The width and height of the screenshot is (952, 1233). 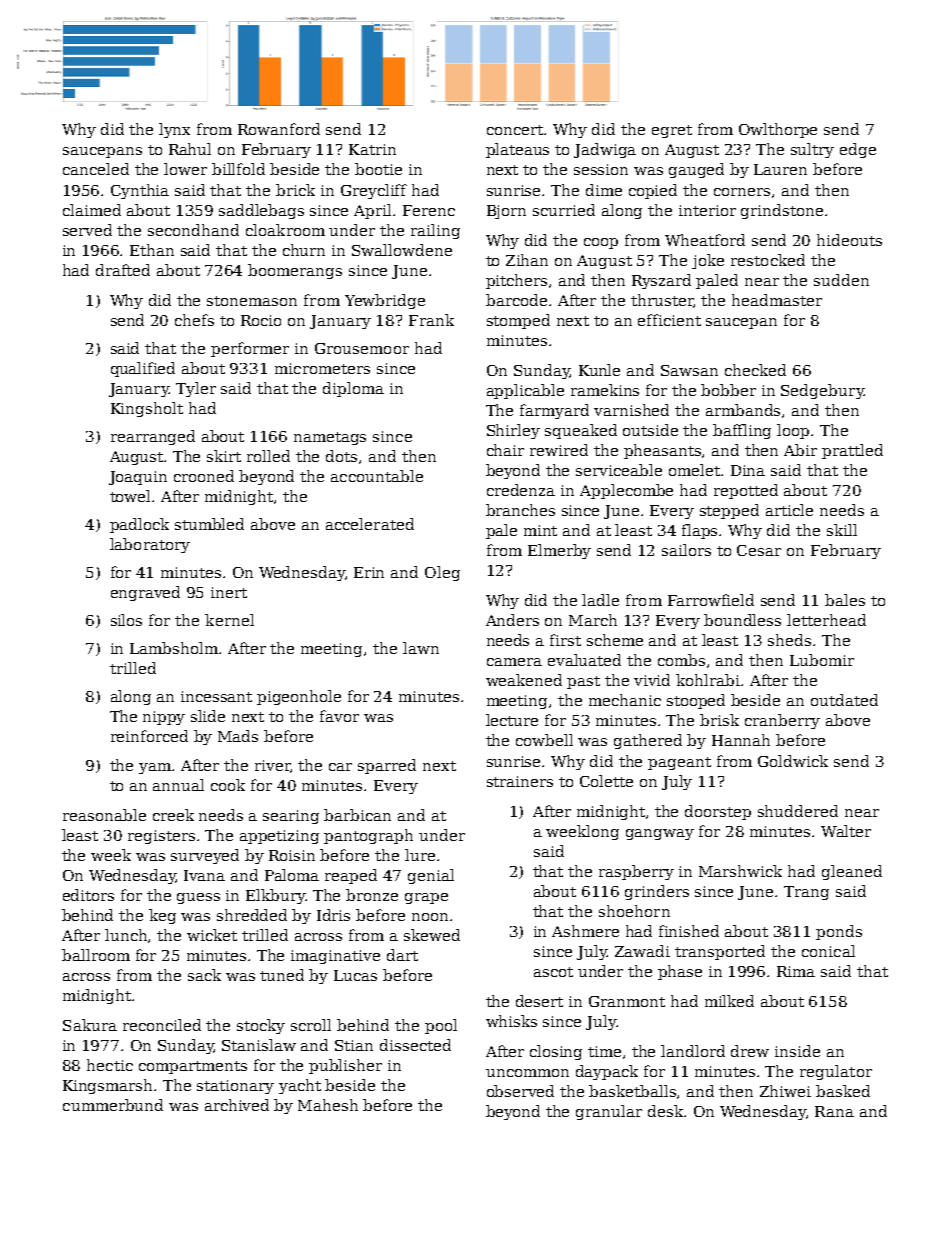 I want to click on article, so click(x=789, y=510).
